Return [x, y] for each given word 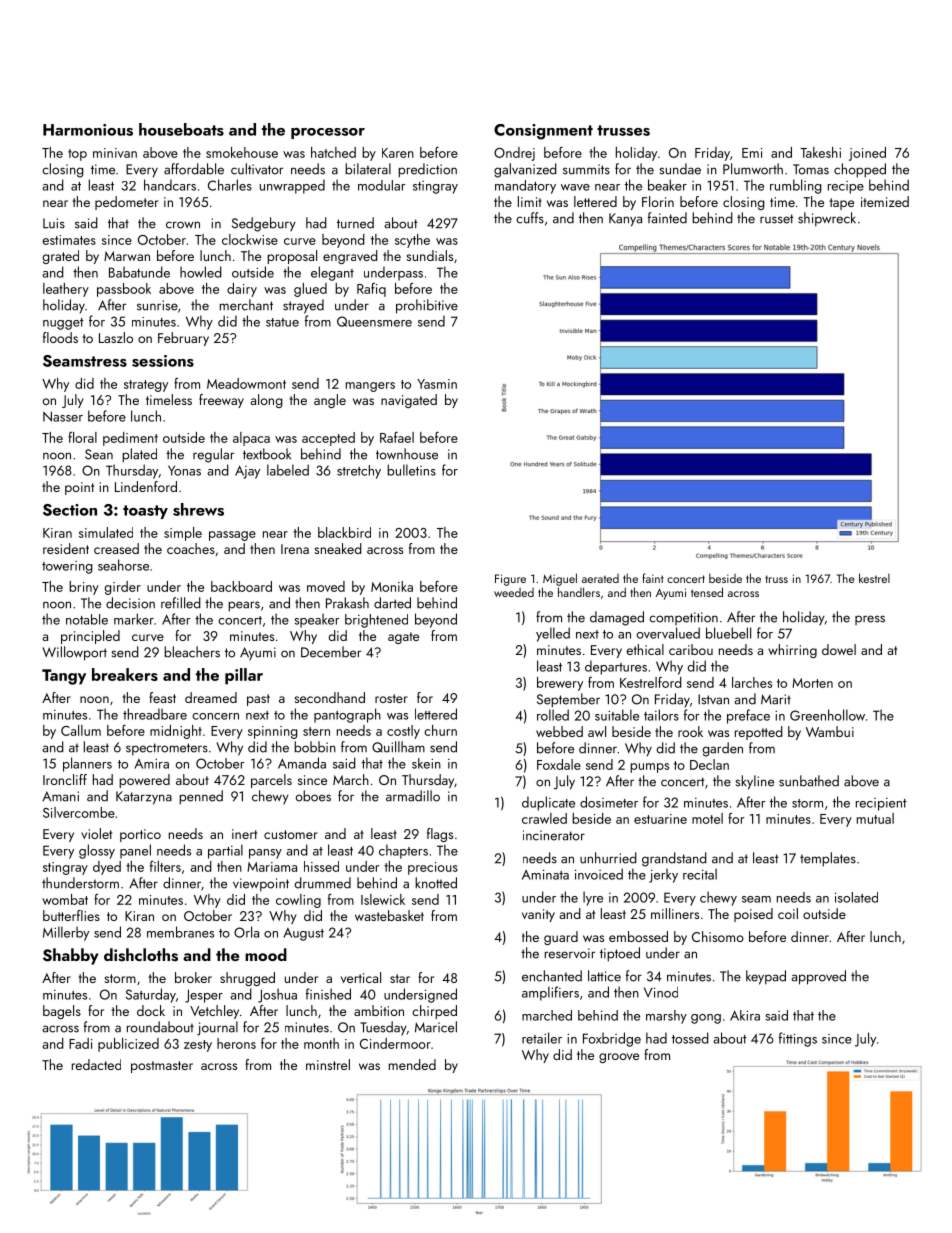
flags [440, 835]
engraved [350, 257]
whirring [792, 651]
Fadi [80, 1043]
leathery [66, 290]
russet [777, 219]
